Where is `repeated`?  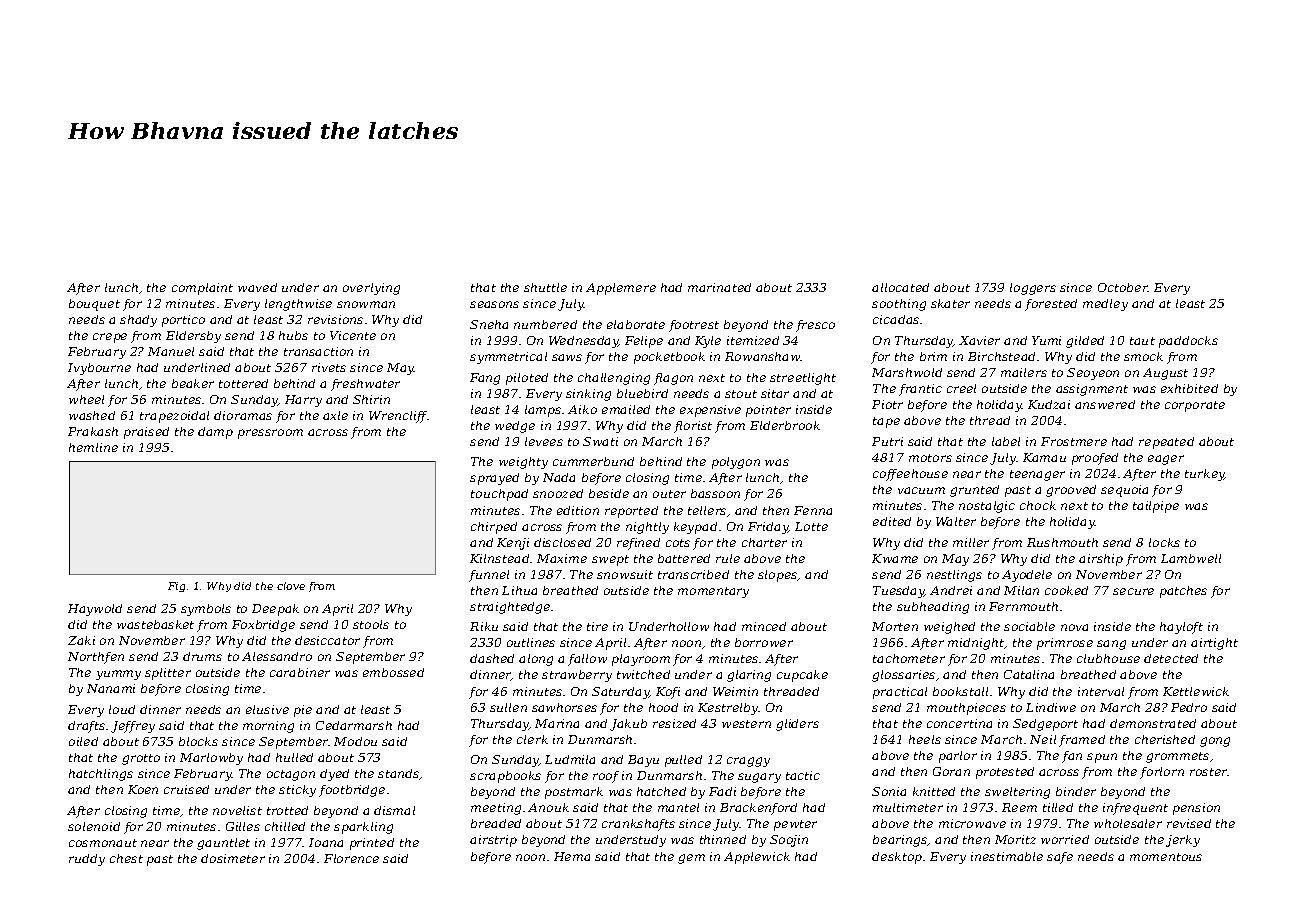
repeated is located at coordinates (1166, 443).
